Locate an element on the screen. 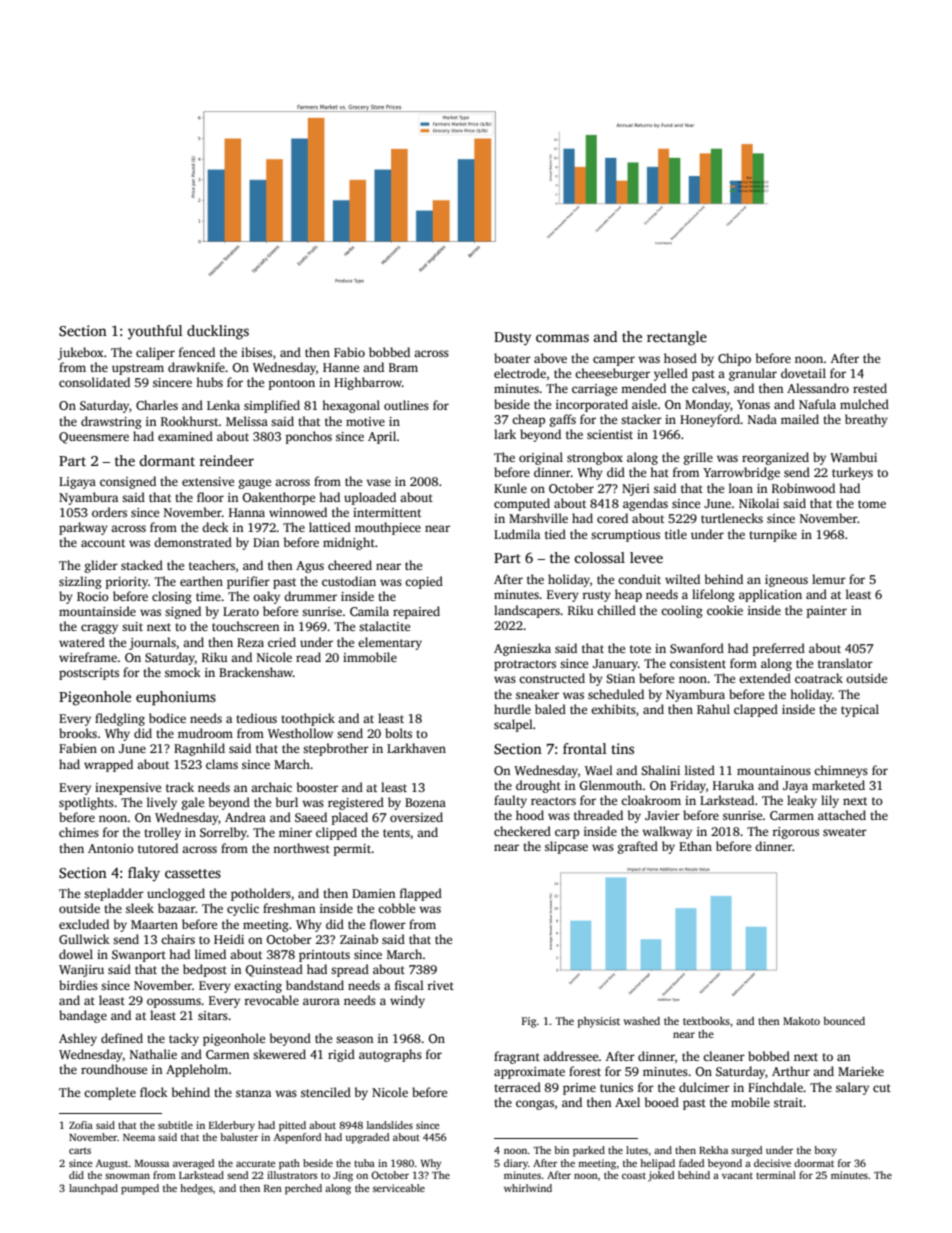  perched is located at coordinates (303, 1189).
